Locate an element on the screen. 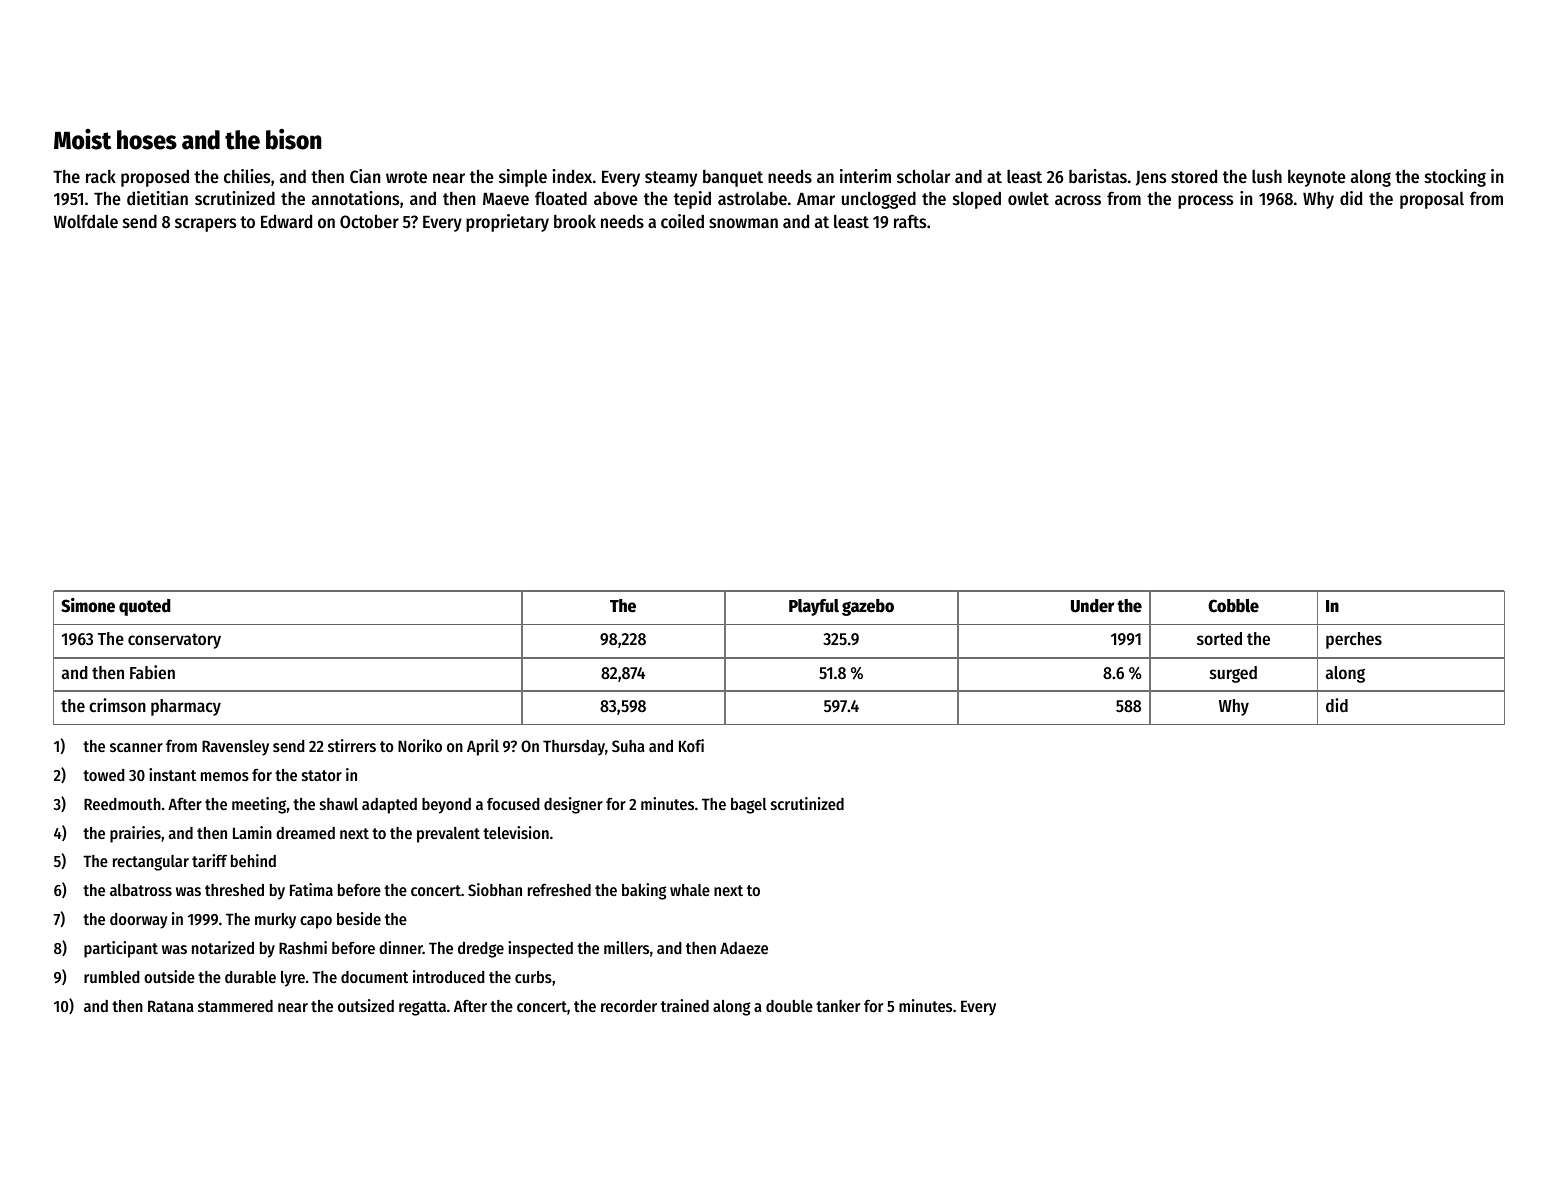  Kofi is located at coordinates (691, 745).
